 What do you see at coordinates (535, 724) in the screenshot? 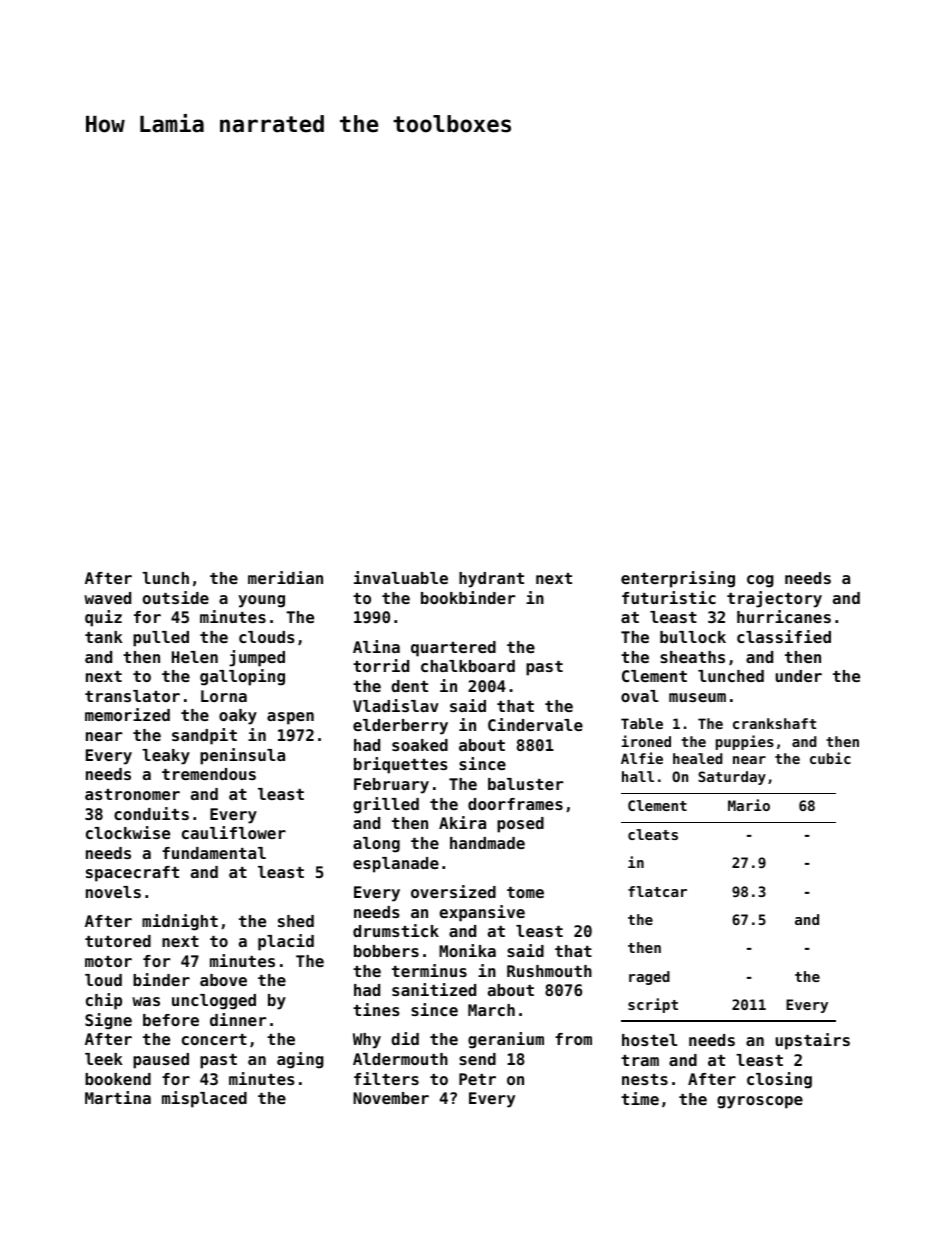
I see `Cindervale` at bounding box center [535, 724].
